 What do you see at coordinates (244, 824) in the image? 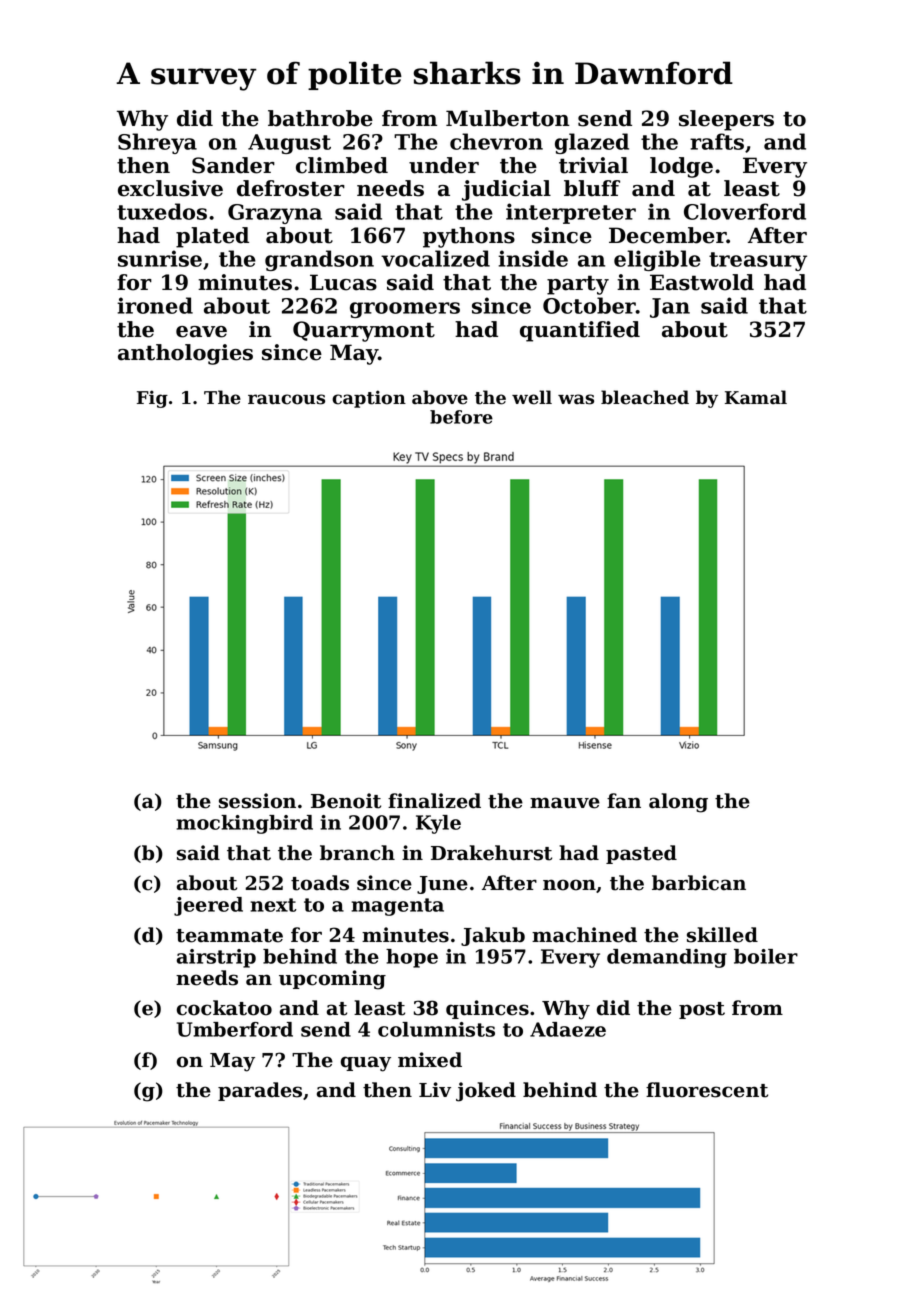
I see `mockingbird` at bounding box center [244, 824].
